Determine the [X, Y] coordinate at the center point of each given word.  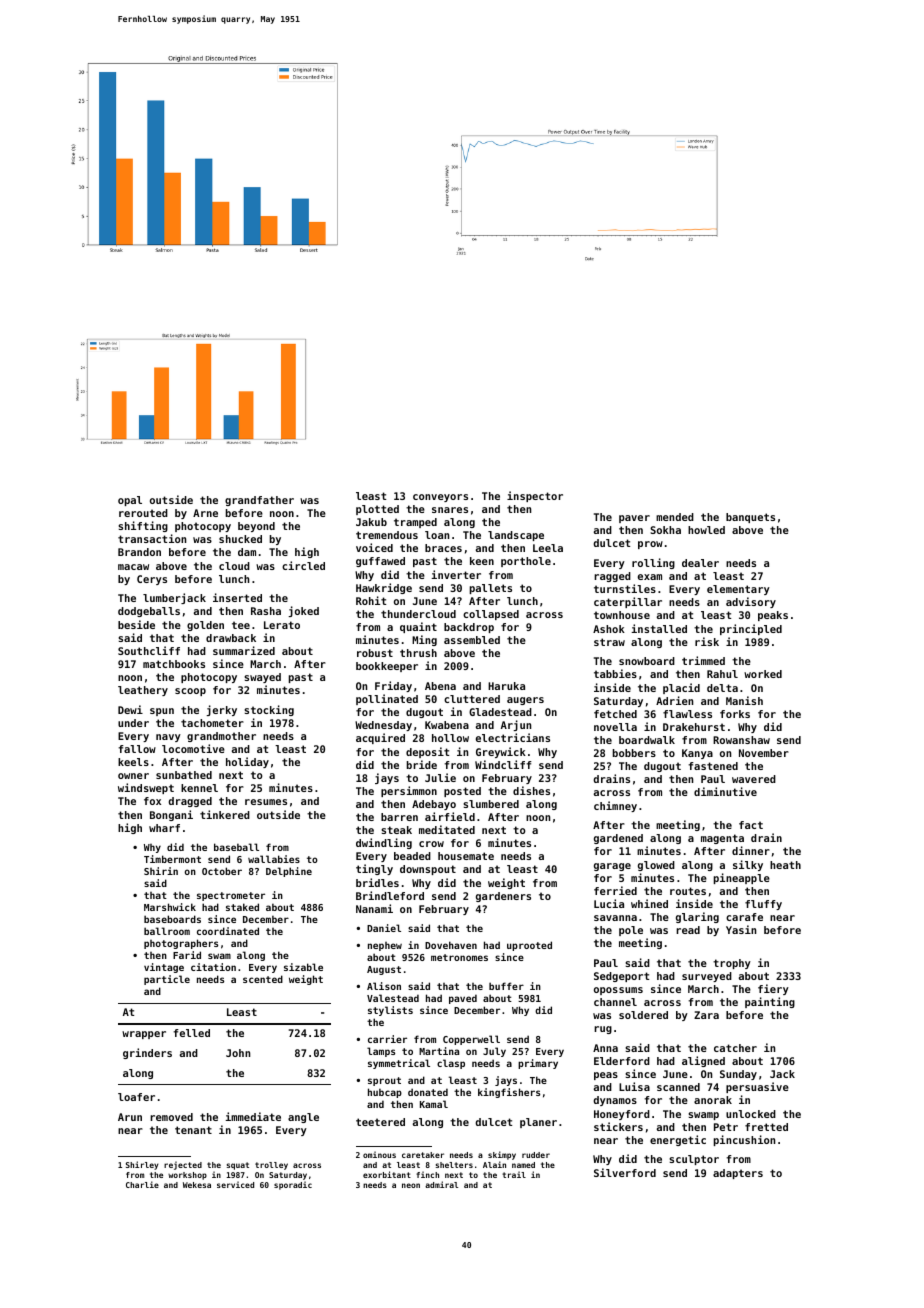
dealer [700, 563]
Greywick [501, 752]
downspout [428, 870]
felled [191, 1033]
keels [133, 762]
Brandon [139, 552]
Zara [706, 1015]
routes [688, 891]
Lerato [282, 625]
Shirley [142, 1165]
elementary [738, 590]
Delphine [289, 872]
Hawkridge [384, 588]
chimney [615, 806]
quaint [418, 627]
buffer [506, 986]
